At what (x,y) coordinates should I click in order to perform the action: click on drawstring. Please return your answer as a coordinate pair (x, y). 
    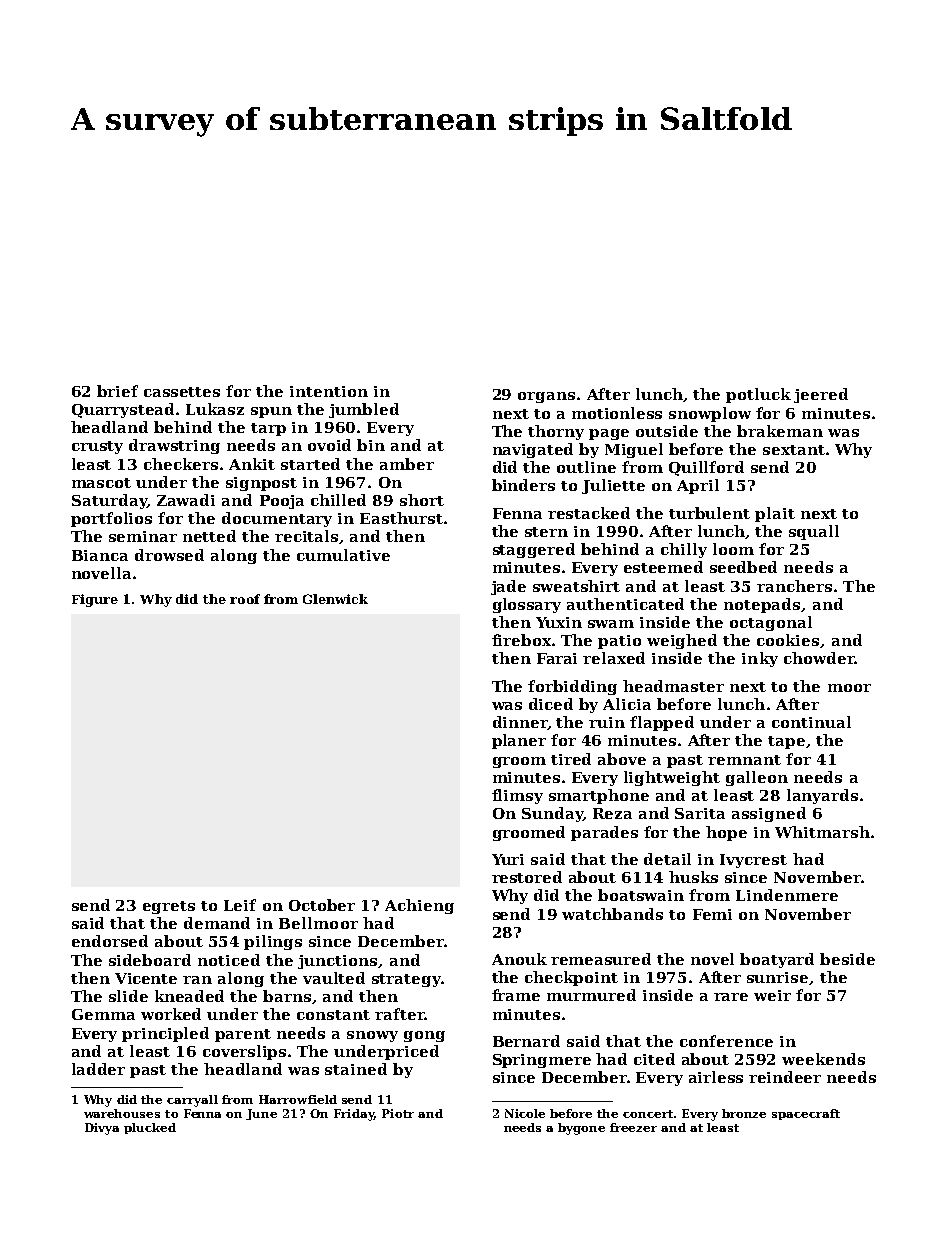
    Looking at the image, I should click on (174, 446).
